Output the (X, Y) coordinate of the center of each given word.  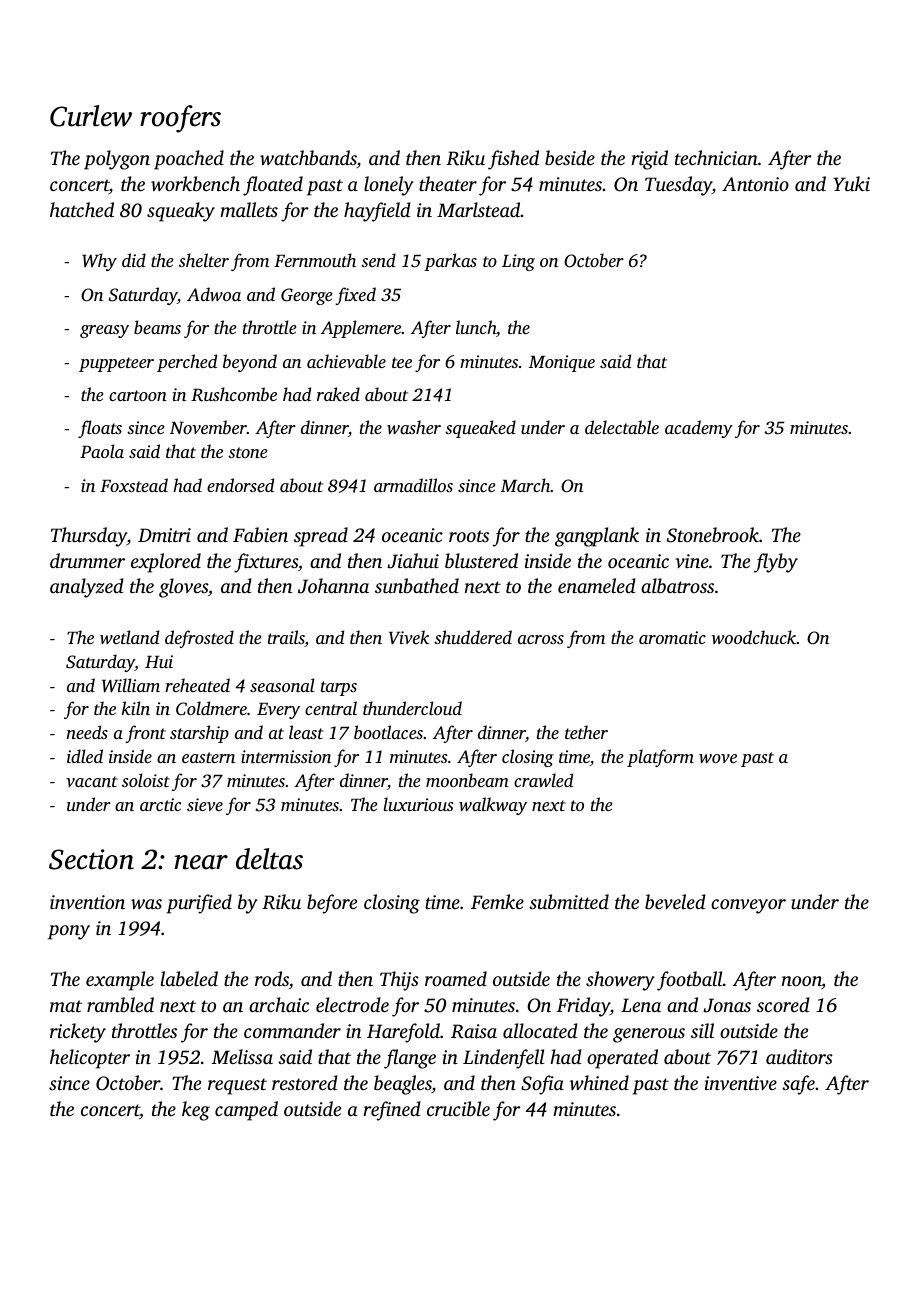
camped (246, 1111)
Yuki (851, 183)
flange (410, 1059)
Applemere (361, 329)
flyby (776, 563)
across (541, 639)
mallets (249, 209)
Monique (562, 363)
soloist (146, 780)
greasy (104, 331)
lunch (476, 327)
